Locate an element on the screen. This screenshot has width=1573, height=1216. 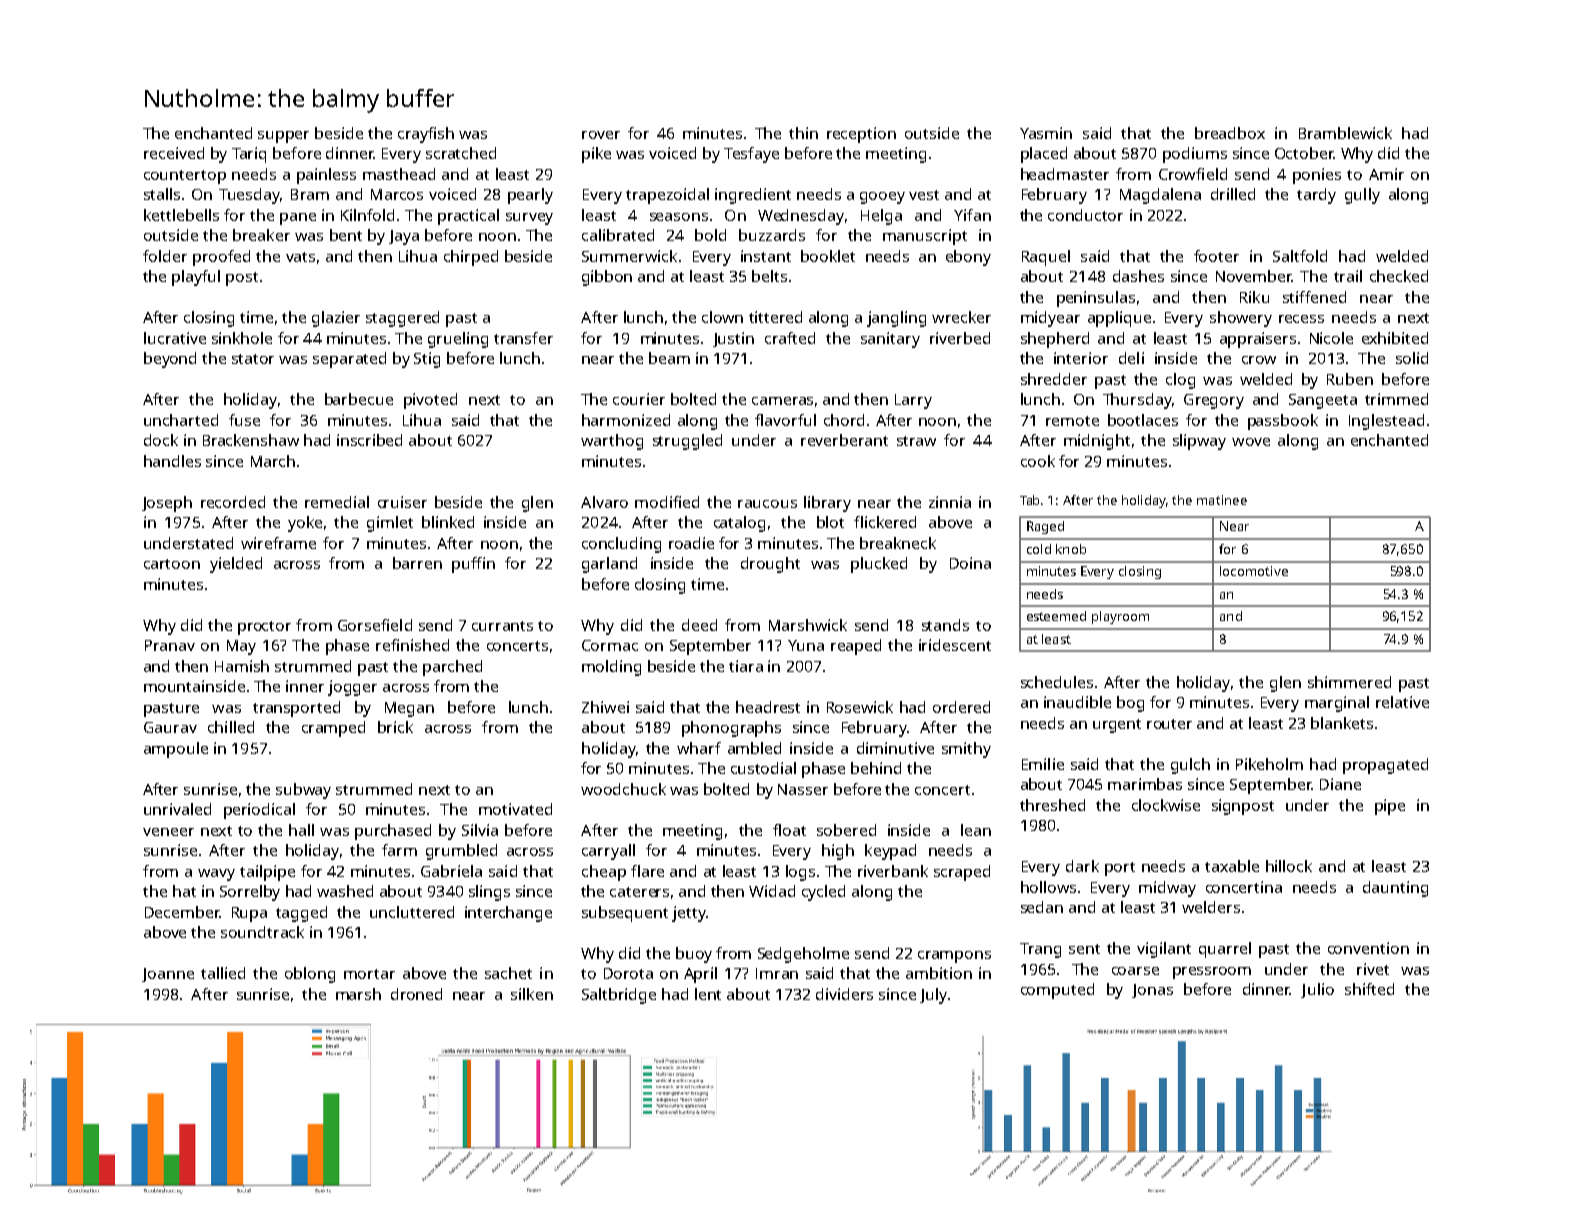
Gorsefield is located at coordinates (375, 625).
